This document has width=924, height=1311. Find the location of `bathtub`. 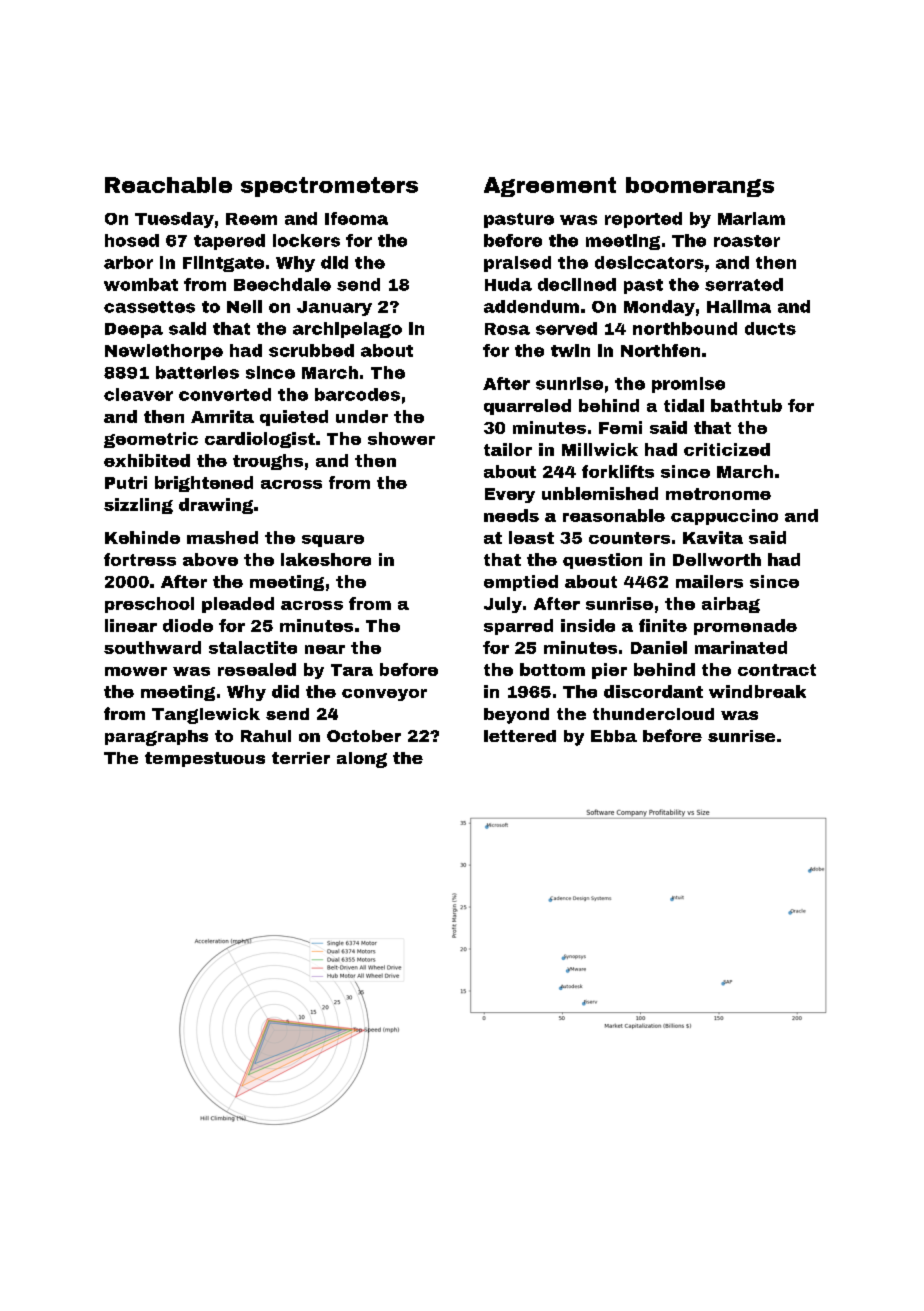

bathtub is located at coordinates (746, 405).
